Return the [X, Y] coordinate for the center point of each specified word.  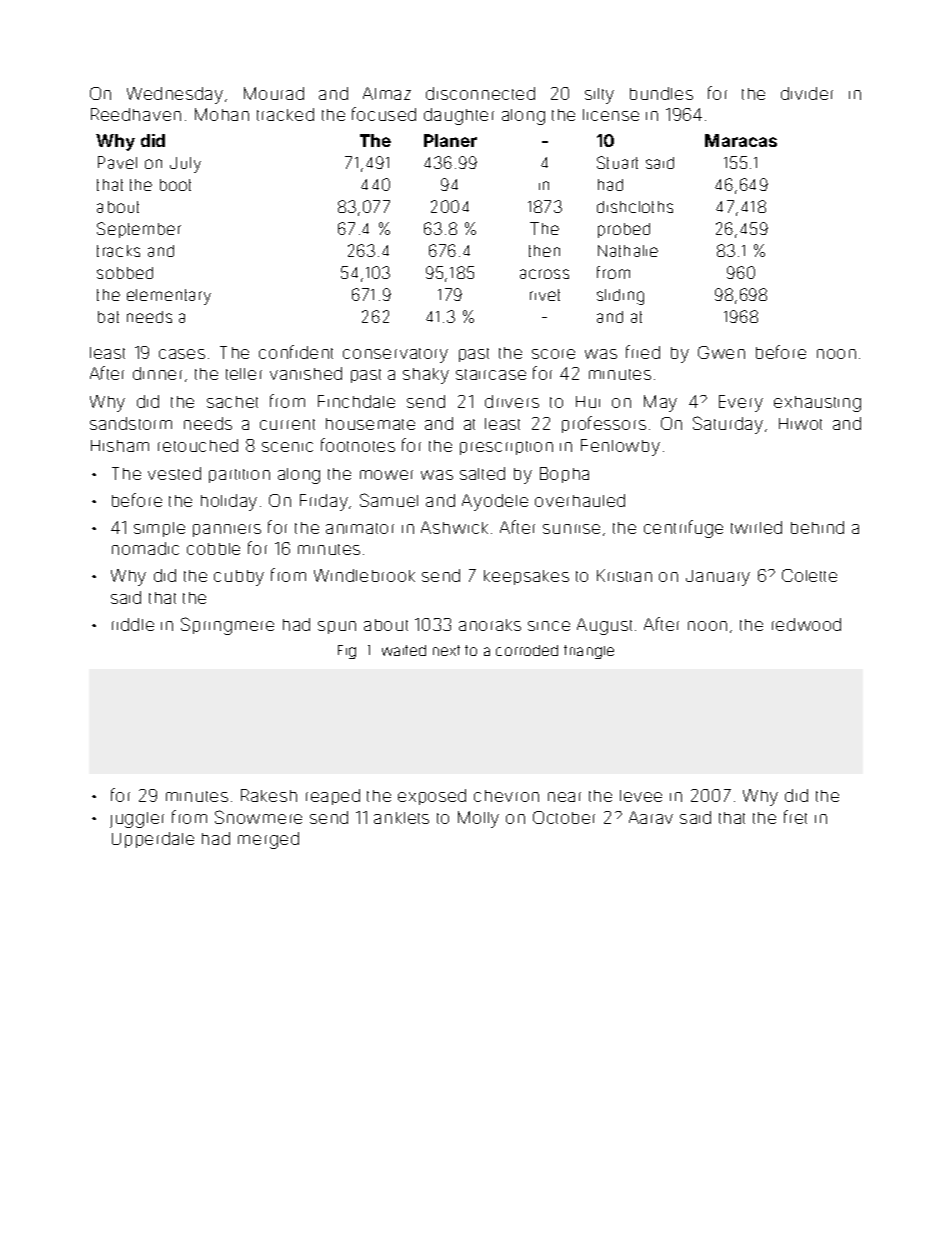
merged [268, 840]
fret [795, 817]
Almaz [387, 93]
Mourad [274, 93]
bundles [661, 93]
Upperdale [153, 840]
